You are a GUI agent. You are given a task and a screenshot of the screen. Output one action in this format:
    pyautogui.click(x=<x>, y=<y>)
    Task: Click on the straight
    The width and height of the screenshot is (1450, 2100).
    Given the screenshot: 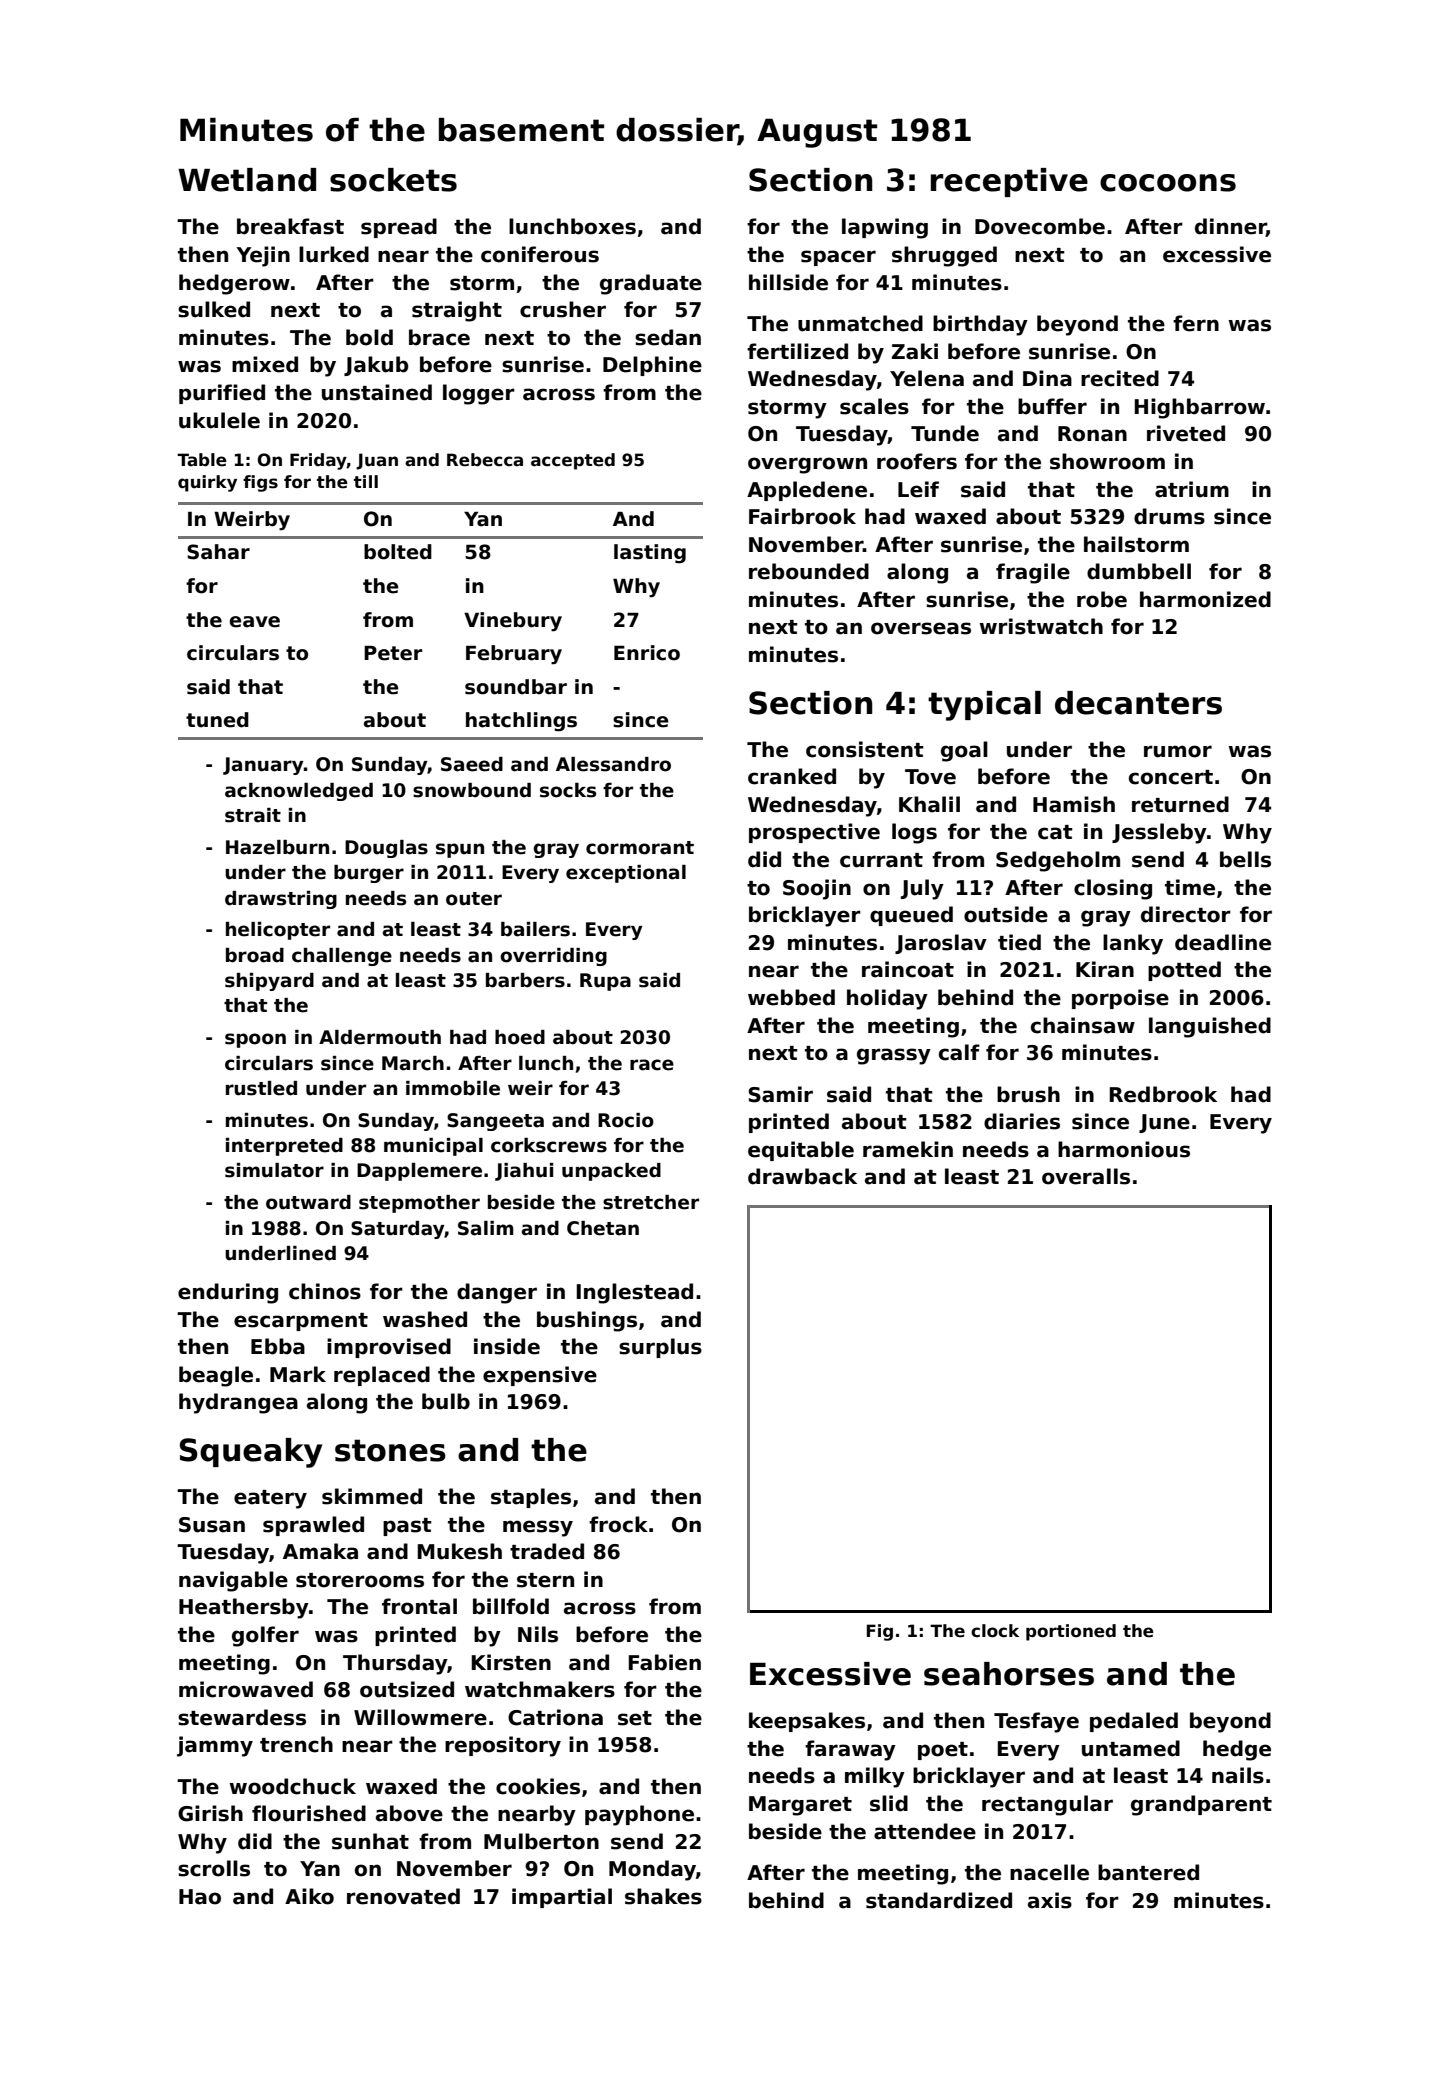 What is the action you would take?
    pyautogui.click(x=457, y=311)
